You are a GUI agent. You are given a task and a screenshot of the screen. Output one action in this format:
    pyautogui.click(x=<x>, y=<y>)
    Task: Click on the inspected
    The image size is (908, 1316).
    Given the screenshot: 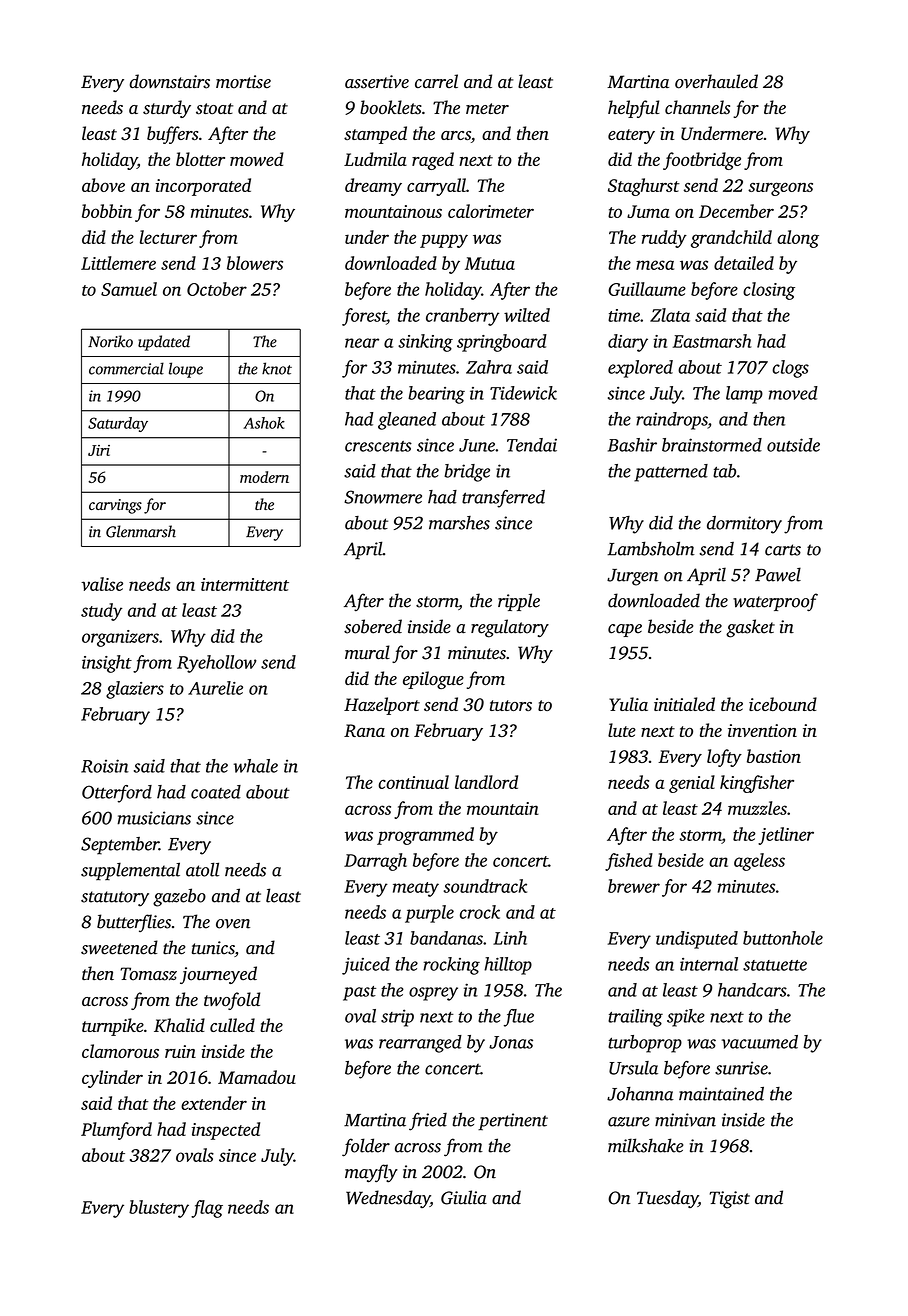 What is the action you would take?
    pyautogui.click(x=226, y=1131)
